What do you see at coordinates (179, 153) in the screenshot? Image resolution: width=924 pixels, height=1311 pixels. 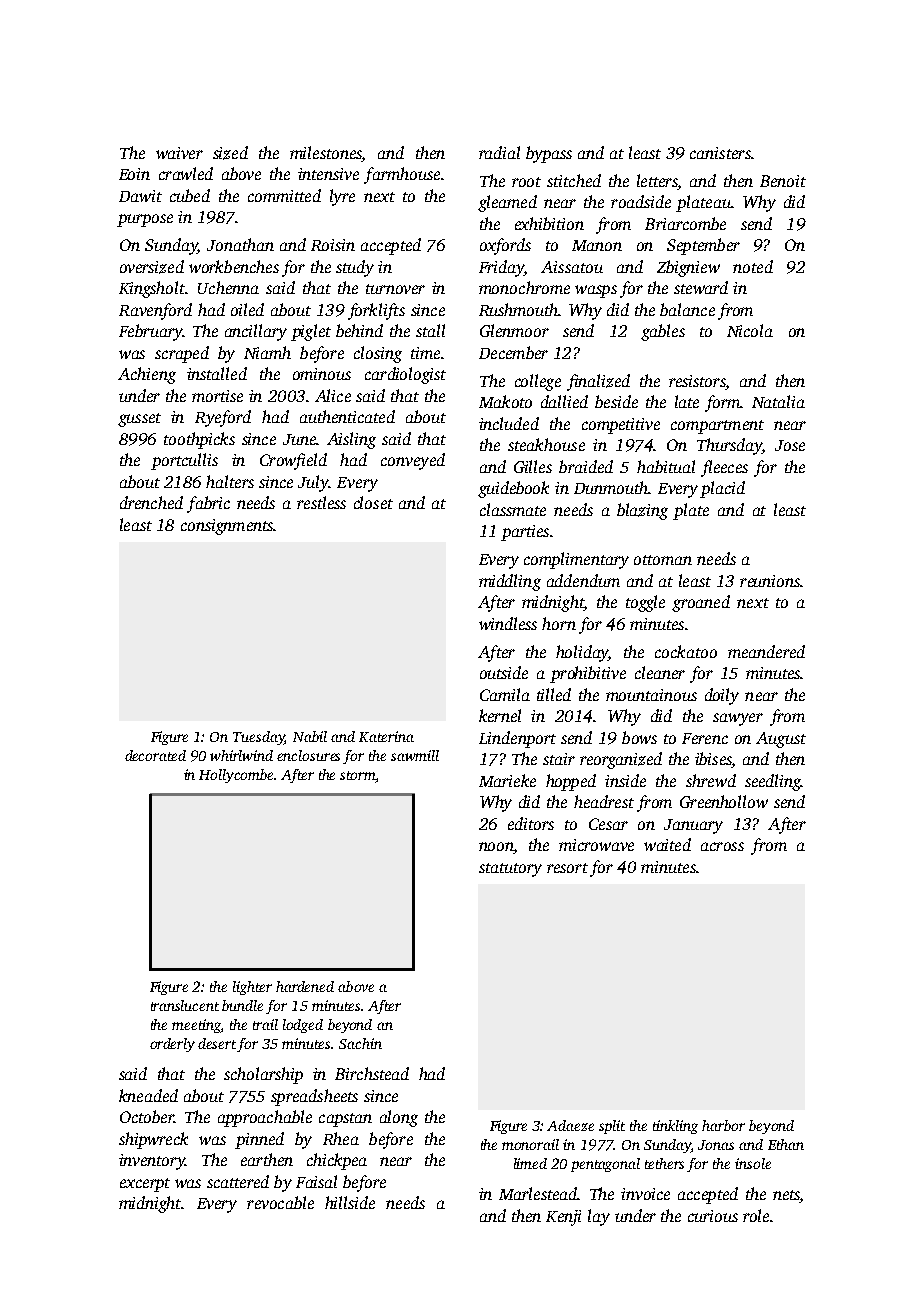 I see `waiver` at bounding box center [179, 153].
